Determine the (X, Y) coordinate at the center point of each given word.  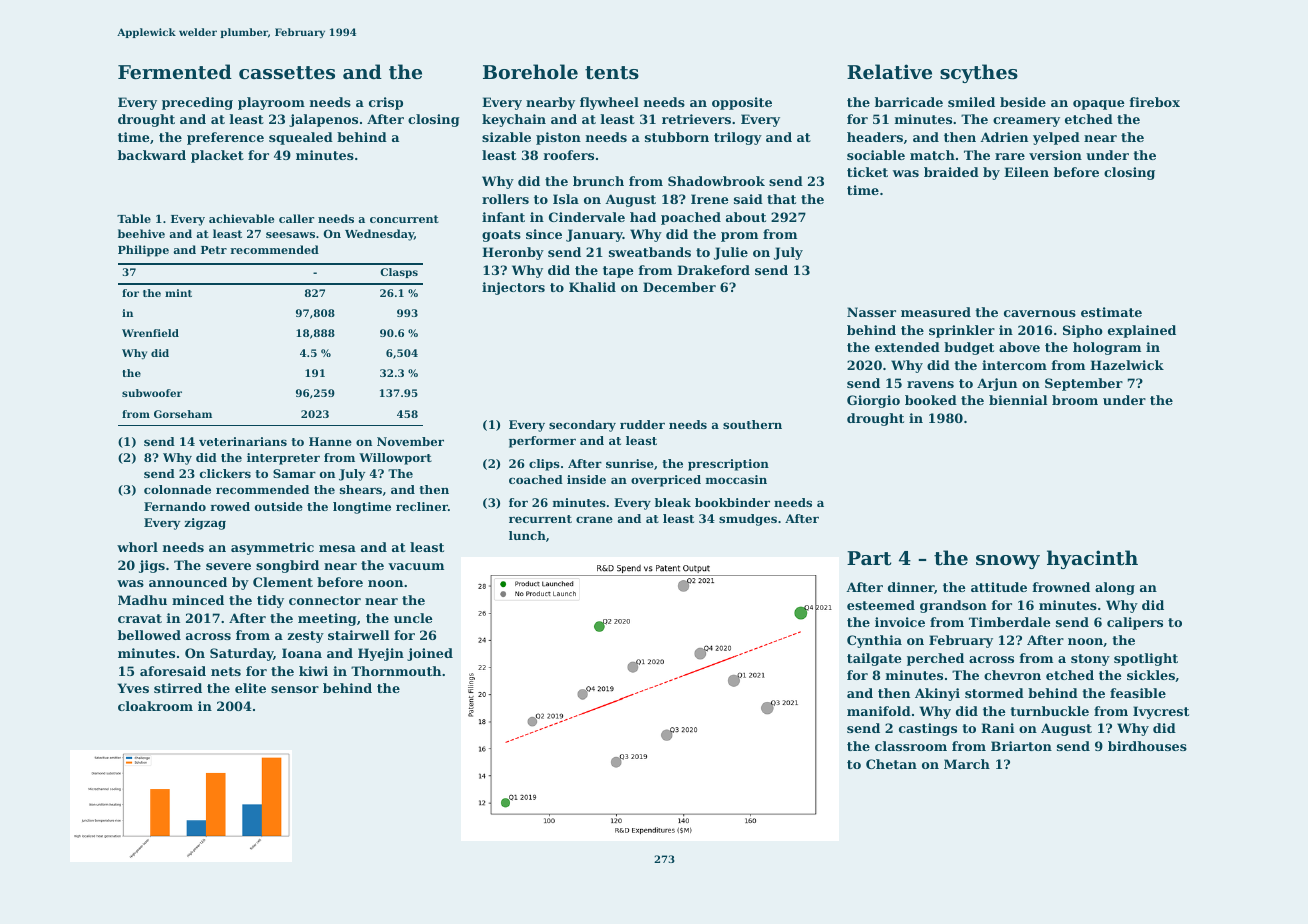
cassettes (287, 73)
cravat (140, 618)
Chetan (891, 764)
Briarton (1021, 746)
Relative (889, 72)
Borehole (530, 72)
